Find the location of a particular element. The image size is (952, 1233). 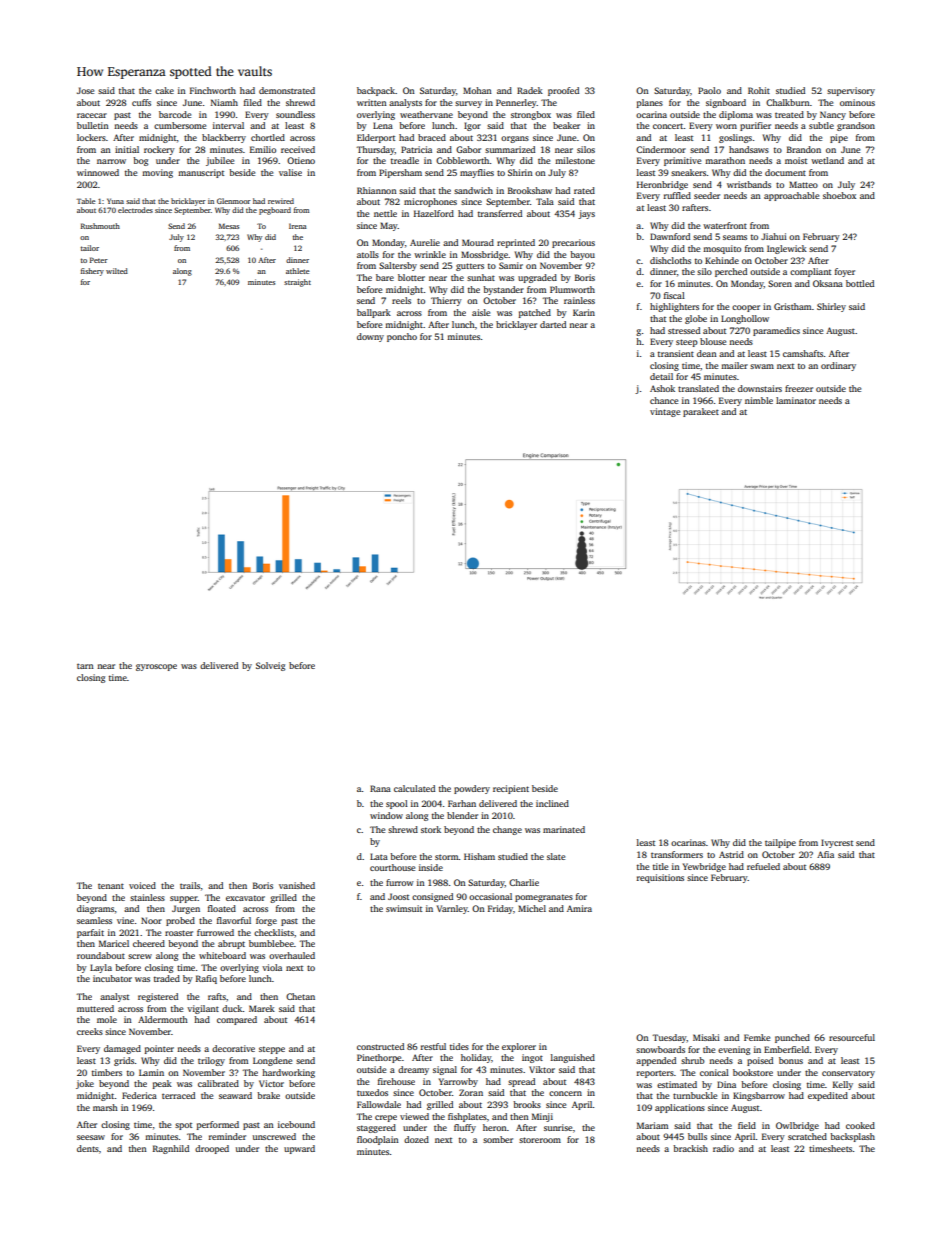

Ivycrest is located at coordinates (837, 843).
